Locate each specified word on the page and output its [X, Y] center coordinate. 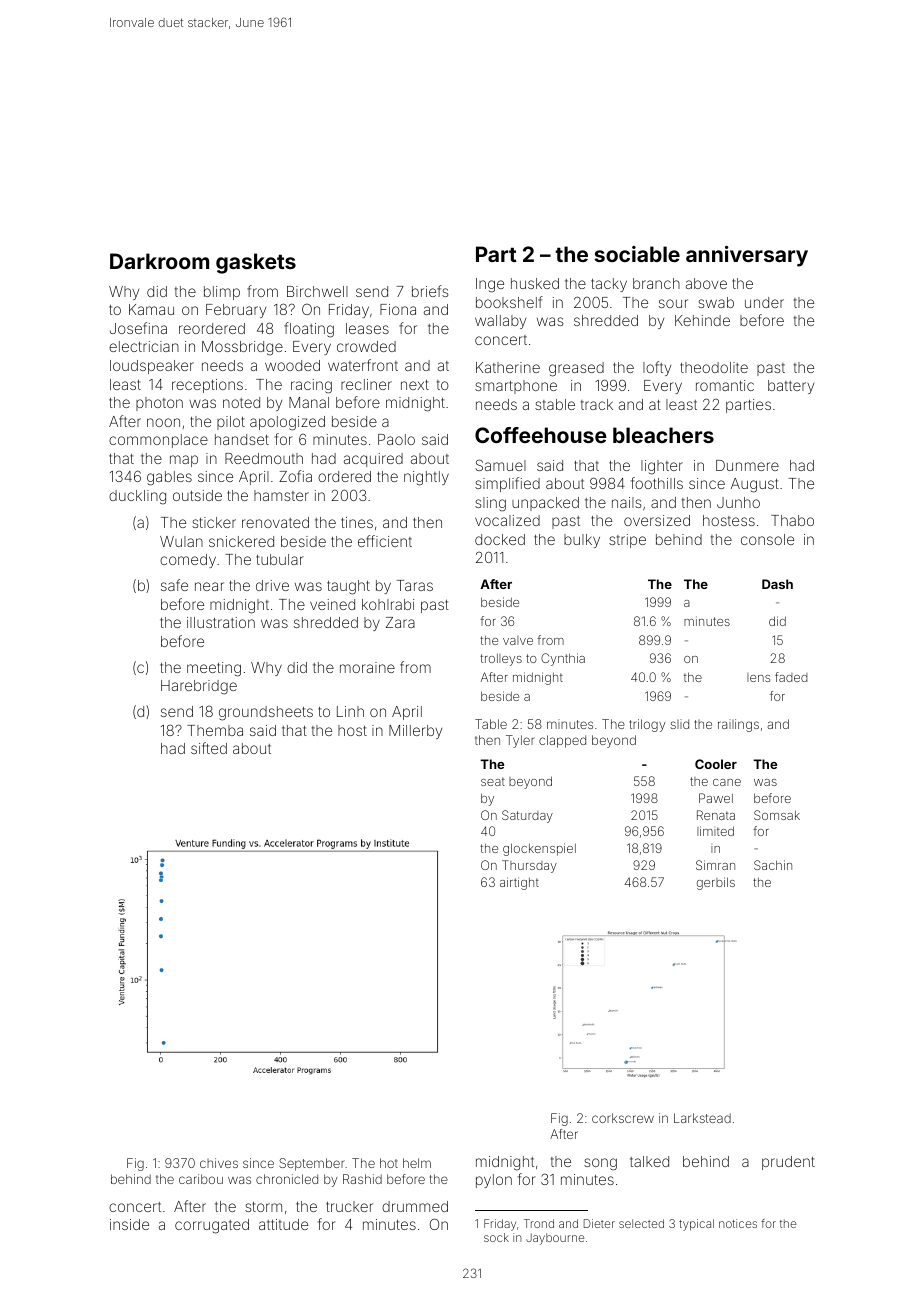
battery [791, 387]
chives [219, 1163]
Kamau [151, 309]
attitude [283, 1224]
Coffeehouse [541, 435]
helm [417, 1163]
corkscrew [623, 1118]
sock [496, 1237]
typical [696, 1225]
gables [169, 478]
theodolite [714, 367]
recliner [366, 384]
